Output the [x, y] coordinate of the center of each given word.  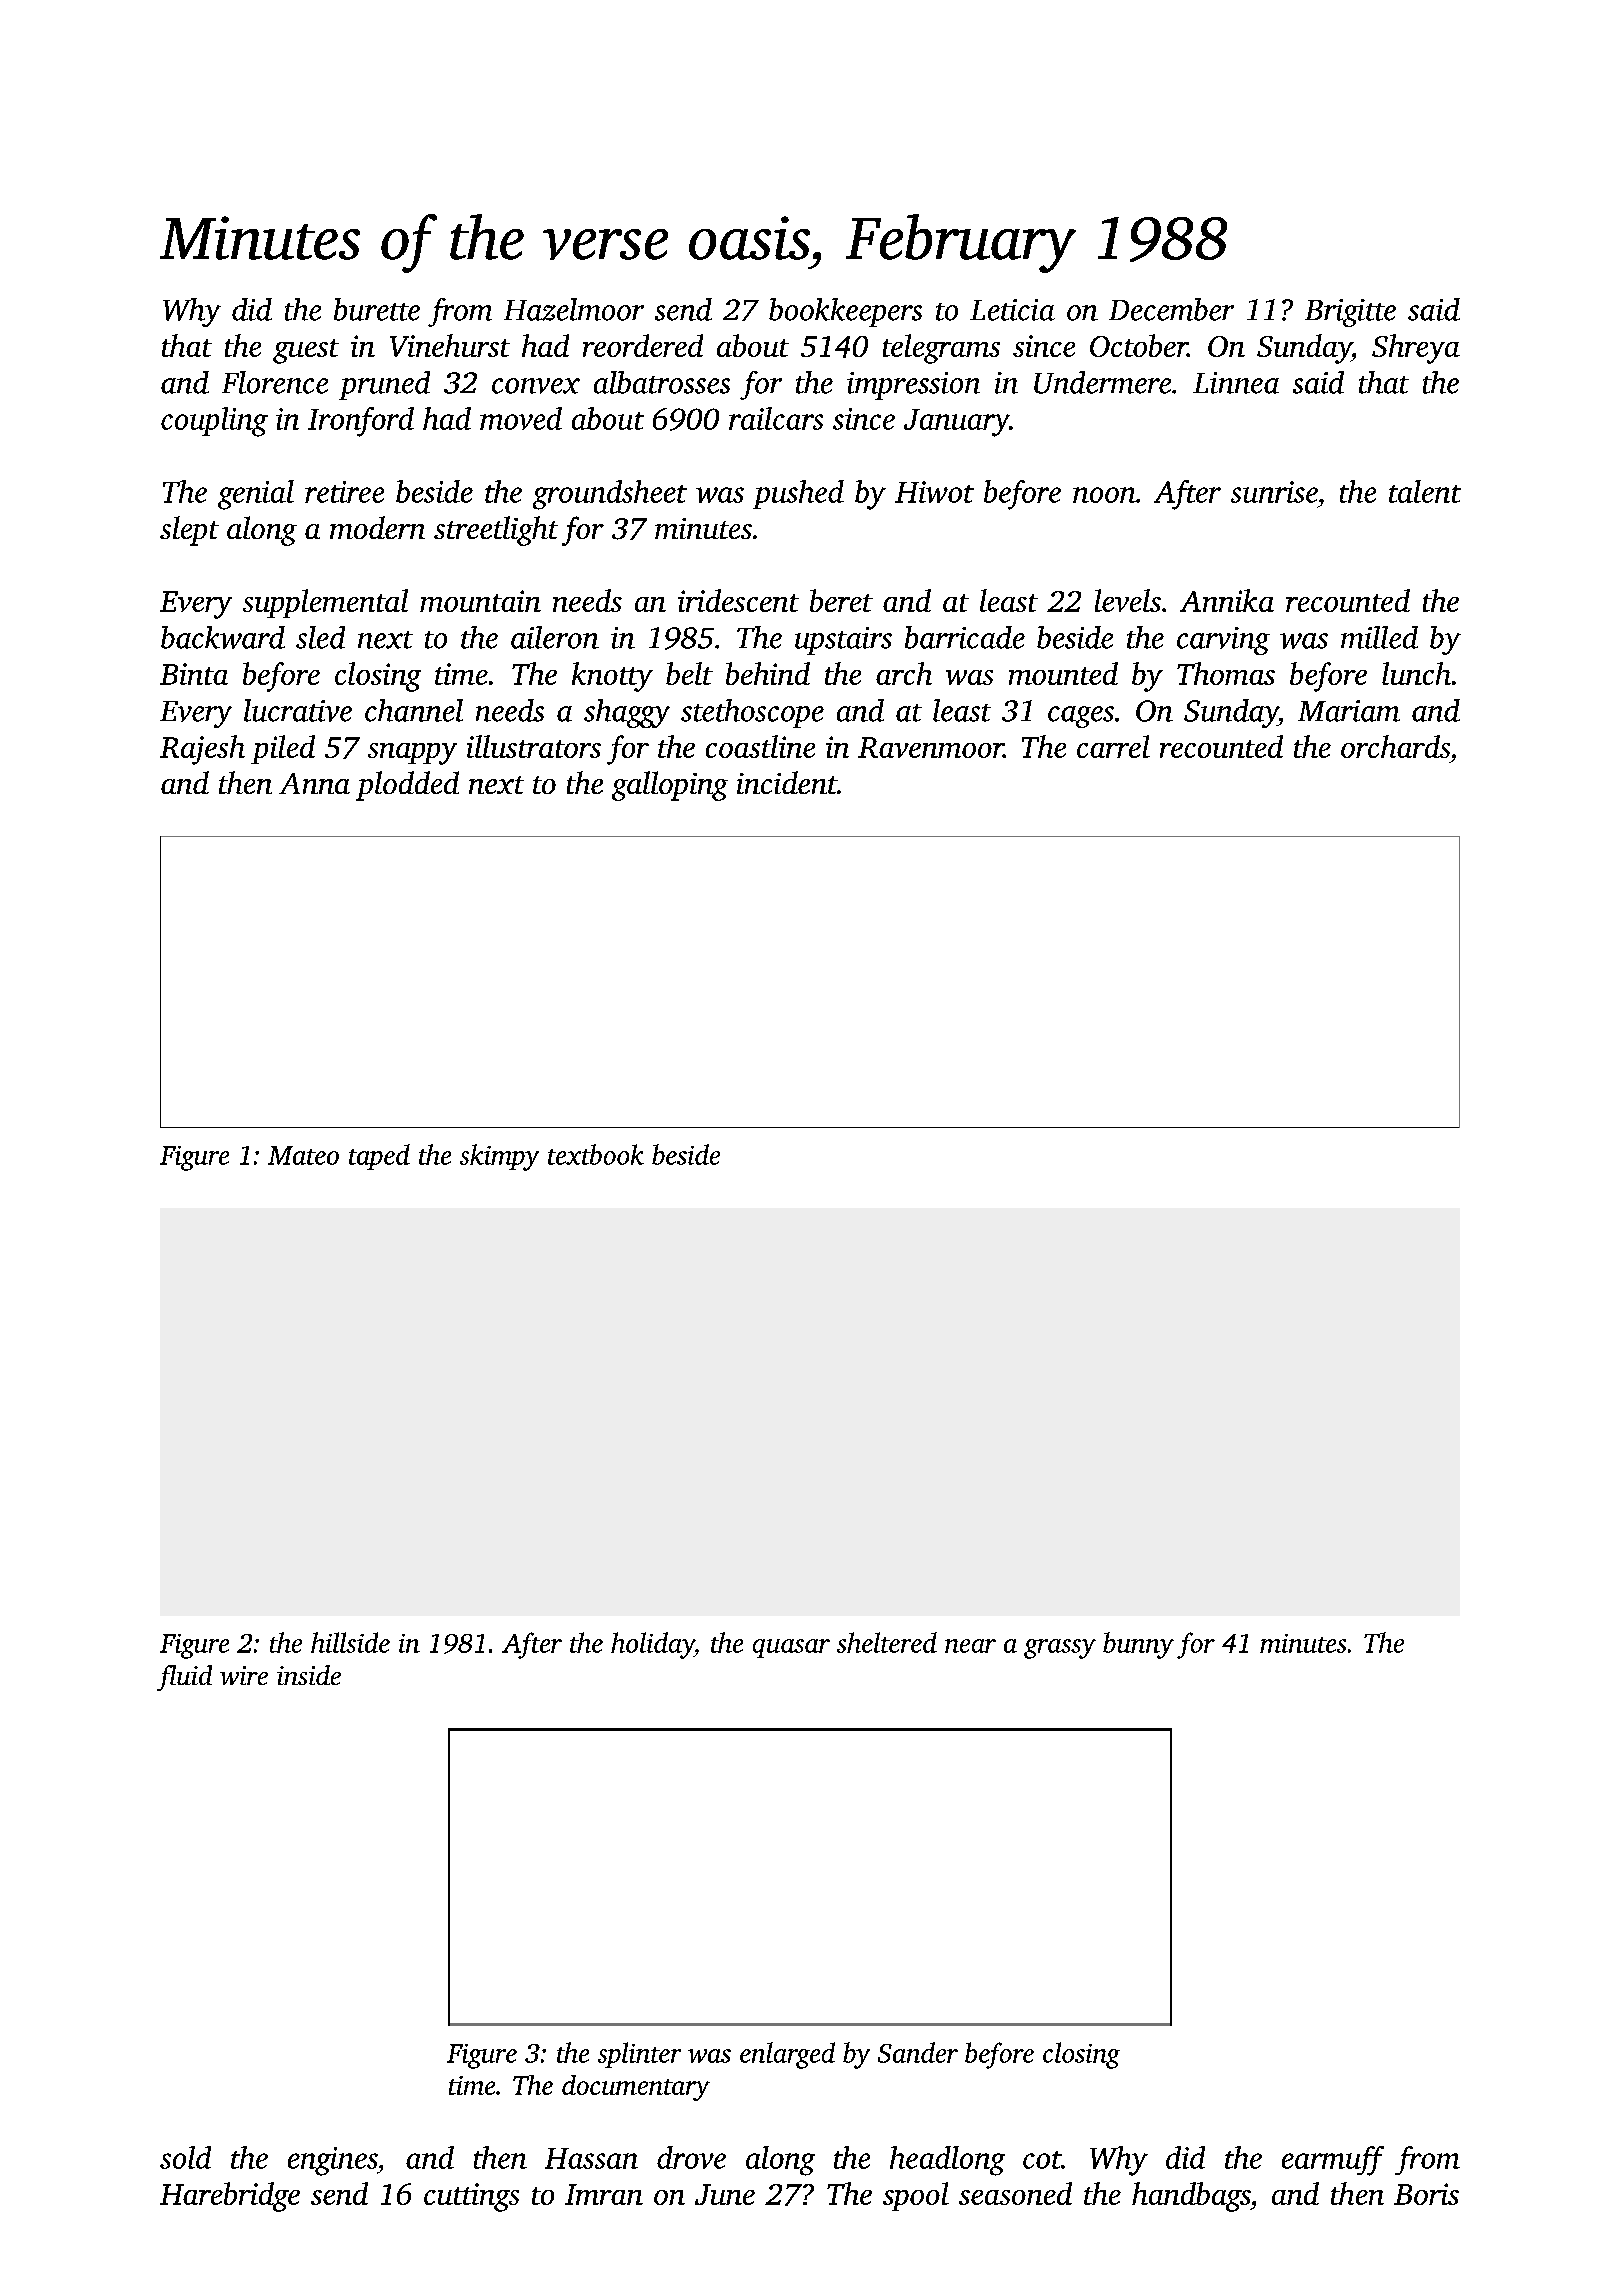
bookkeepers [845, 312]
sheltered [887, 1642]
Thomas [1226, 673]
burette [377, 309]
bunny [1138, 1645]
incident [787, 782]
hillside [350, 1642]
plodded [407, 786]
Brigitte [1350, 313]
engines [332, 2161]
